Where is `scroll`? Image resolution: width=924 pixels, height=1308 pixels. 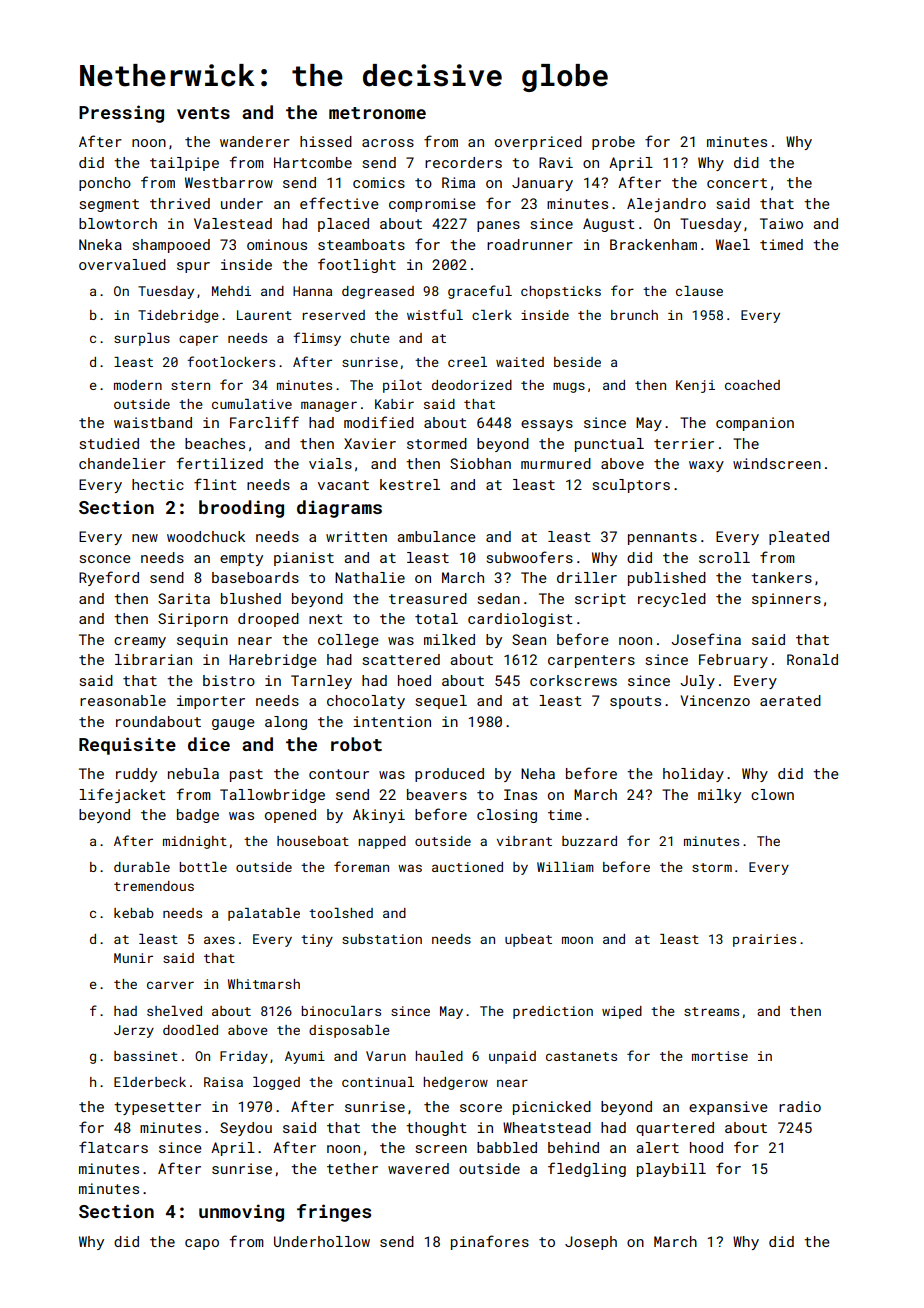 scroll is located at coordinates (724, 557).
